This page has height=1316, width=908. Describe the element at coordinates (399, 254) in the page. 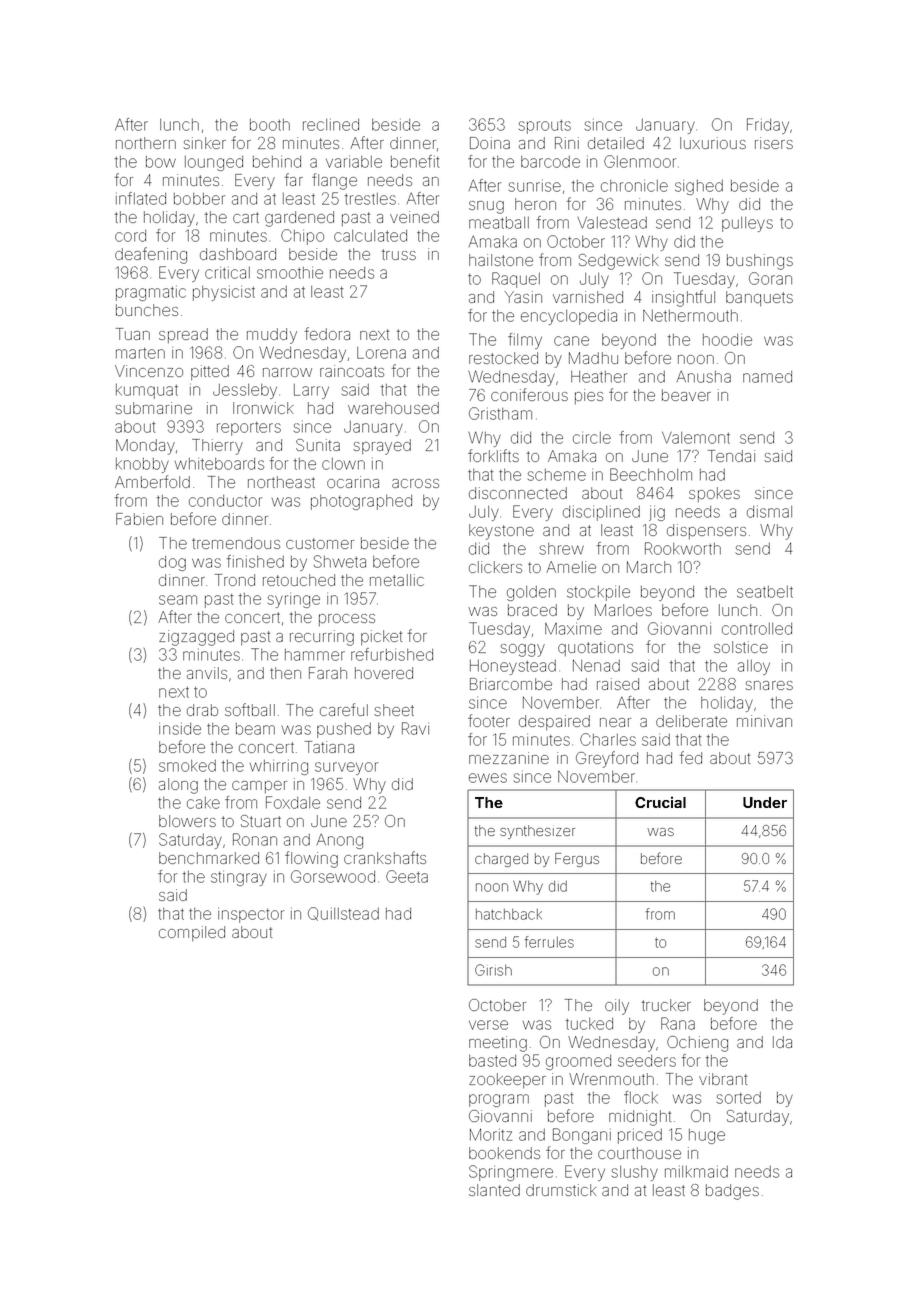

I see `truss` at that location.
